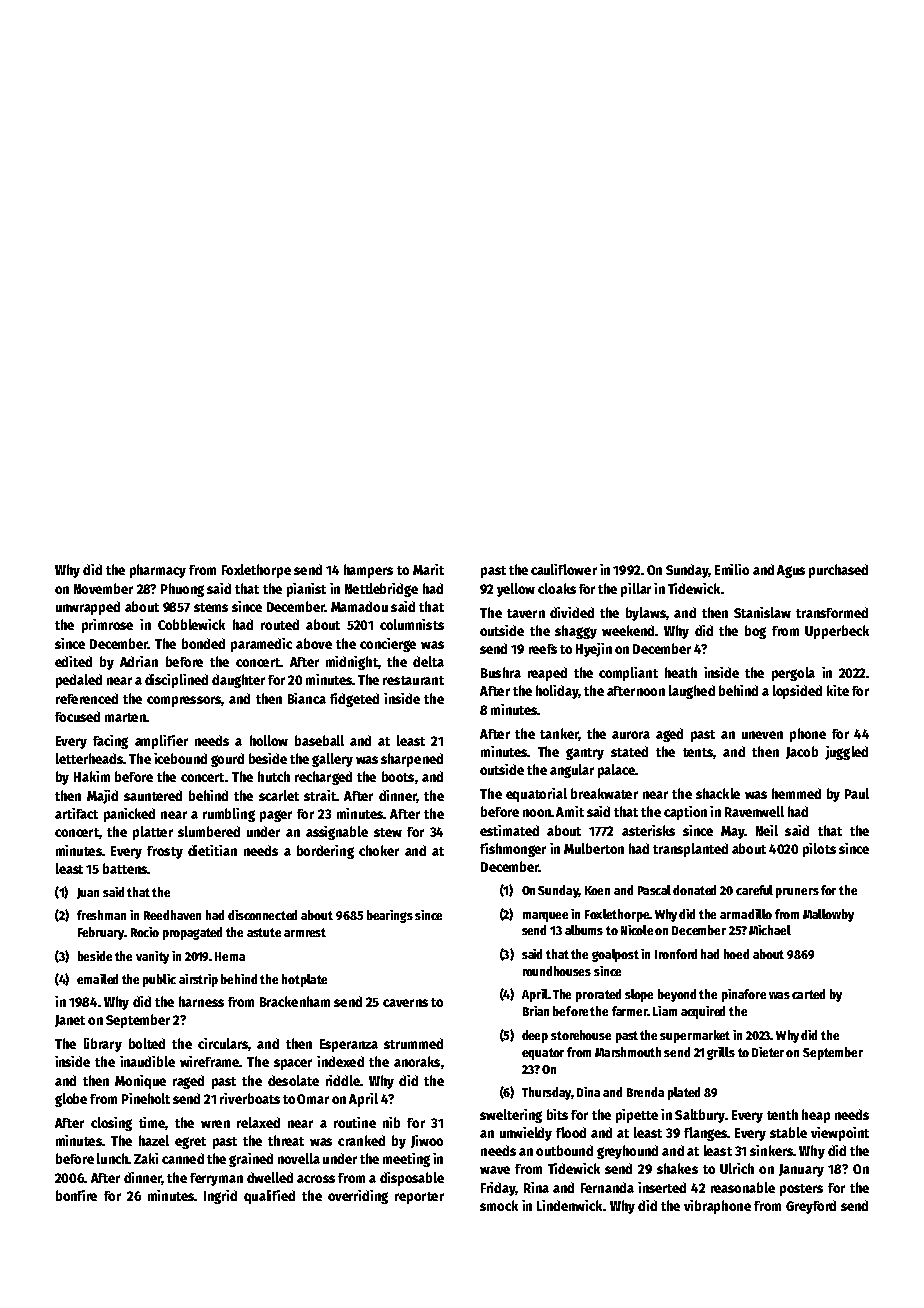 The width and height of the screenshot is (924, 1308). What do you see at coordinates (802, 752) in the screenshot?
I see `Jacob` at bounding box center [802, 752].
